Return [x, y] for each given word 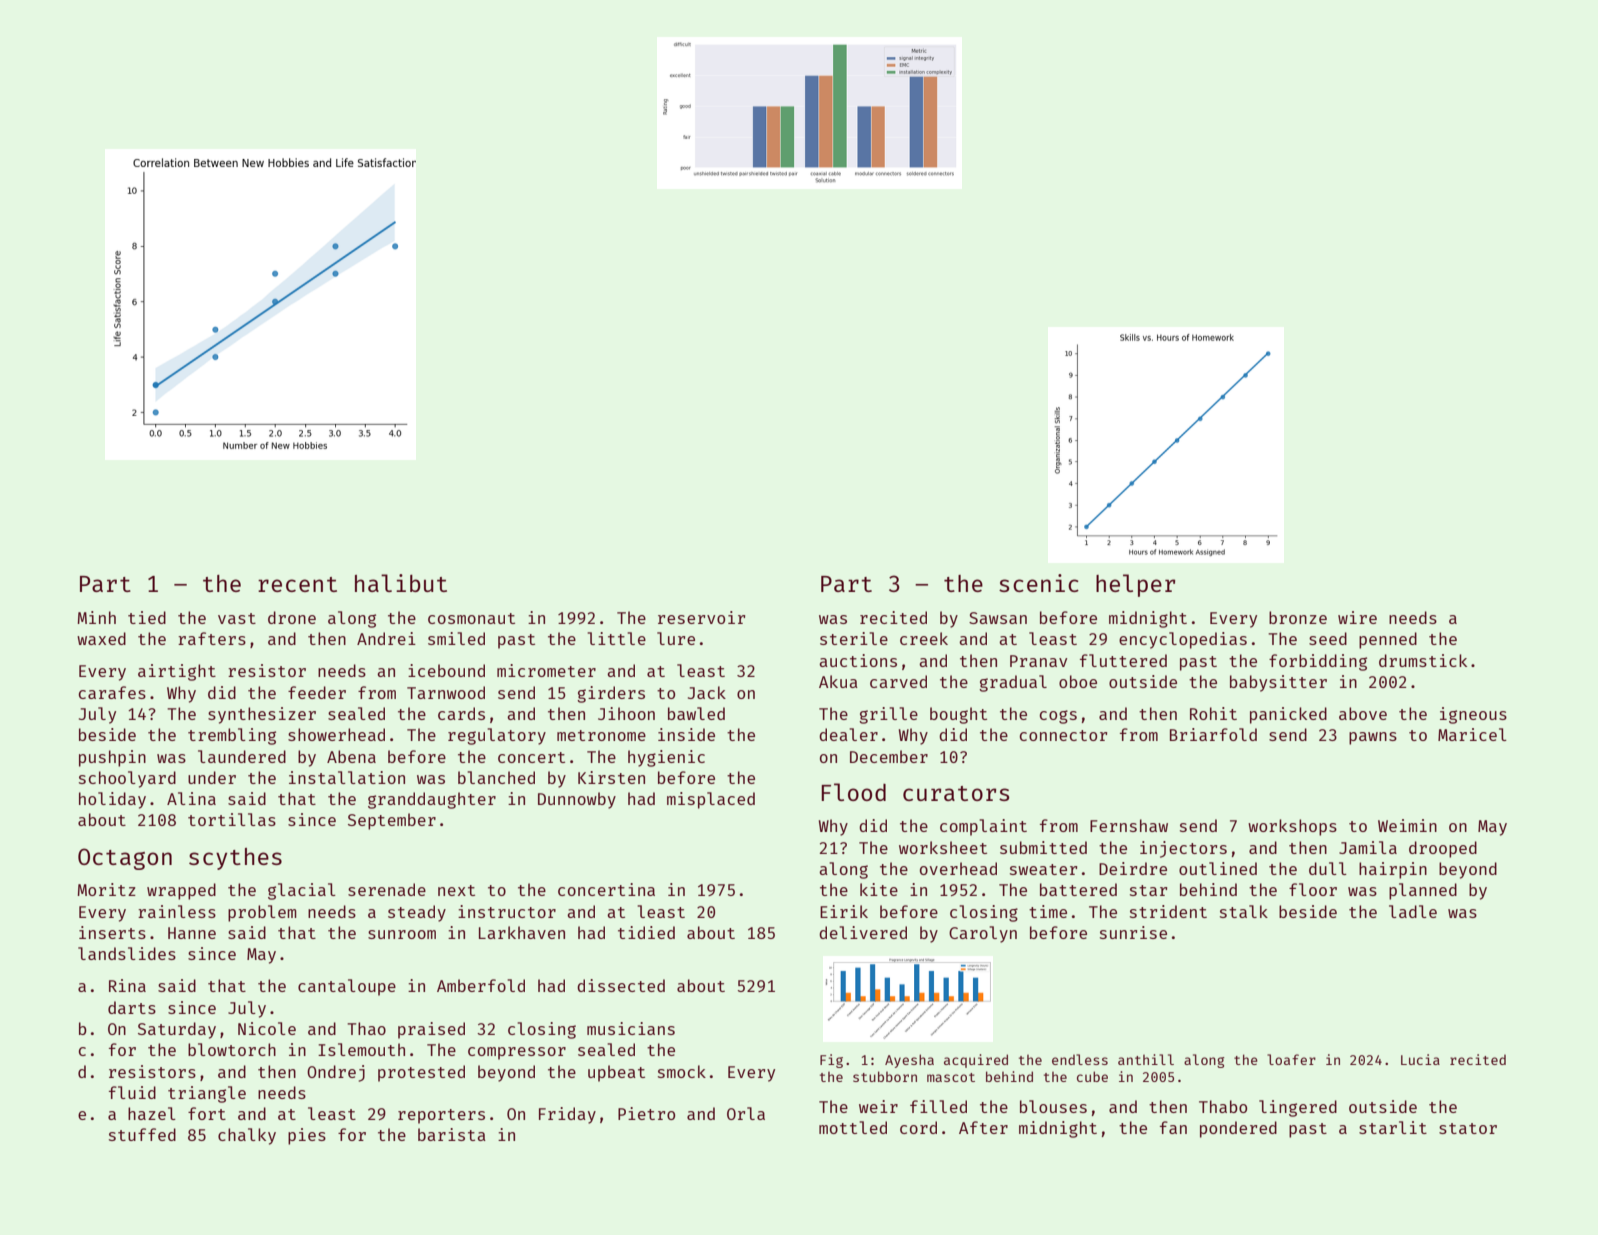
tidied [646, 932]
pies [307, 1136]
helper [1135, 585]
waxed [101, 638]
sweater [1043, 869]
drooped [1443, 849]
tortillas [232, 819]
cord [918, 1127]
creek [924, 638]
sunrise [1133, 932]
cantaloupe [347, 987]
